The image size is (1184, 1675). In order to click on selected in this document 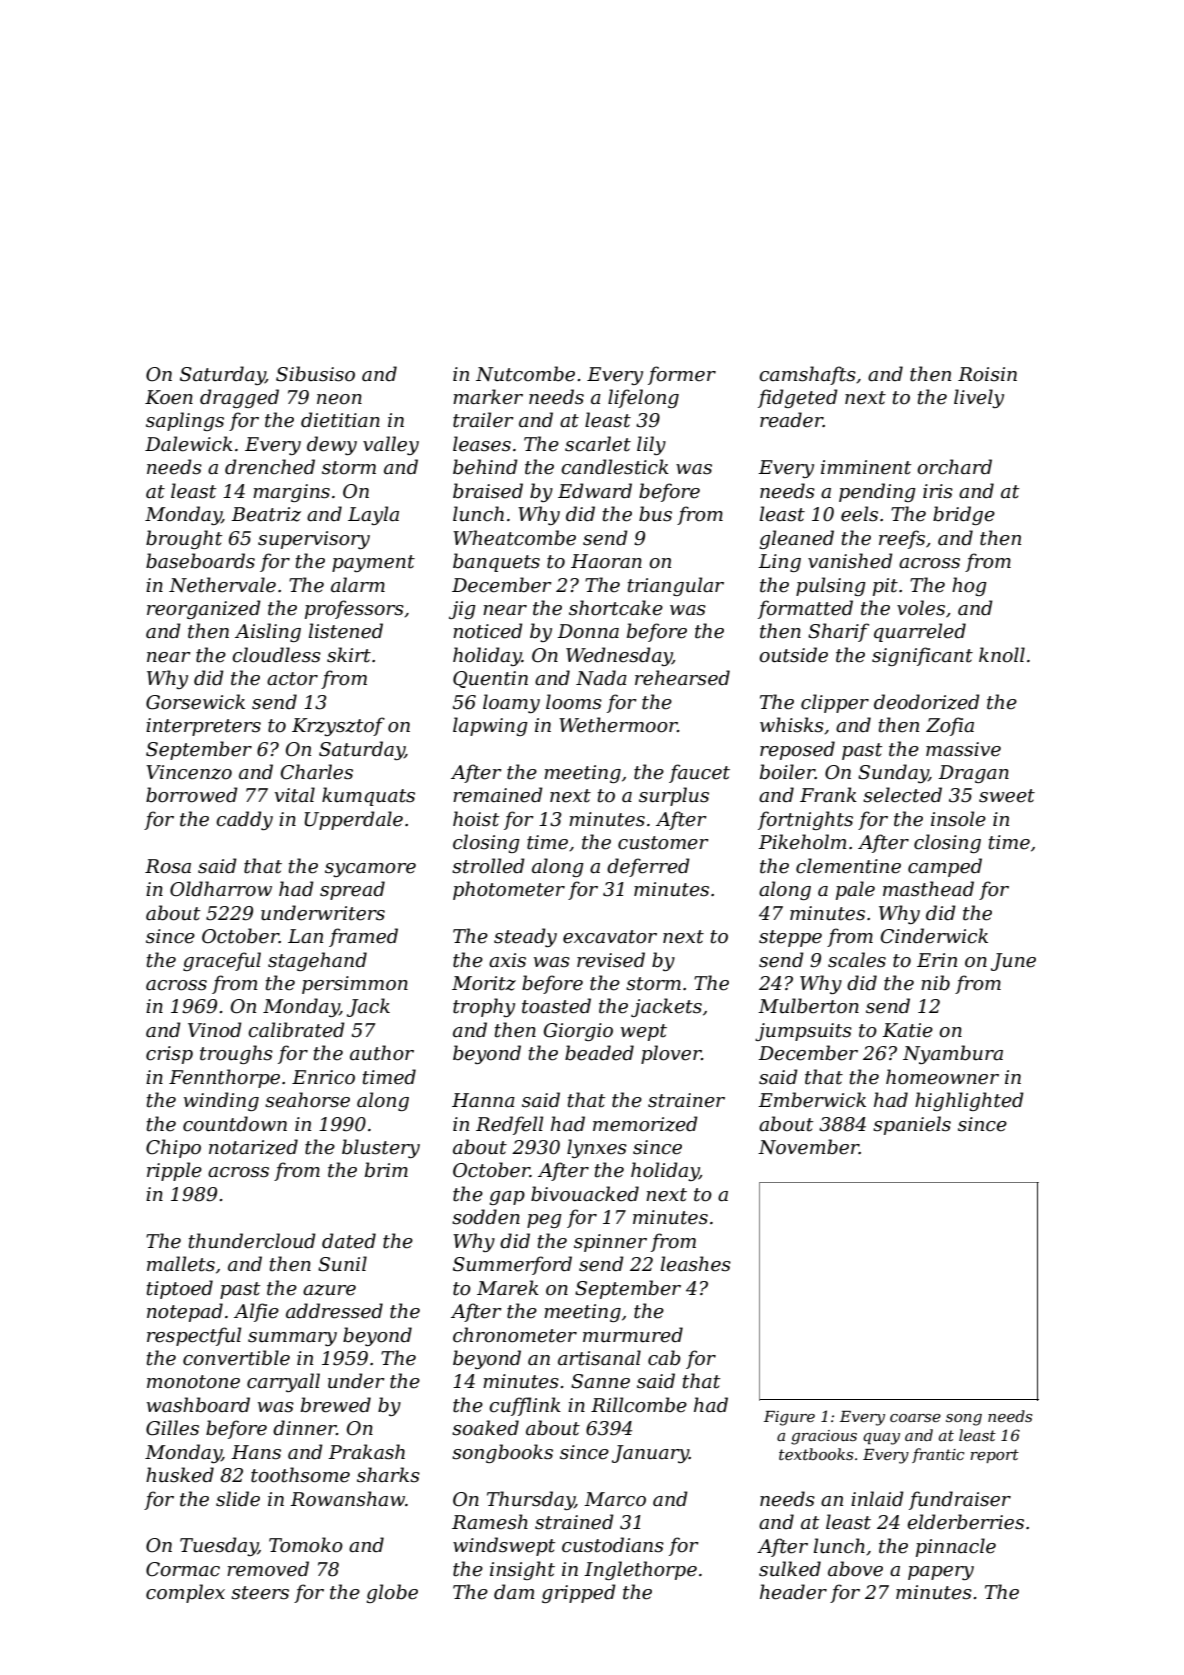, I will do `click(902, 795)`.
